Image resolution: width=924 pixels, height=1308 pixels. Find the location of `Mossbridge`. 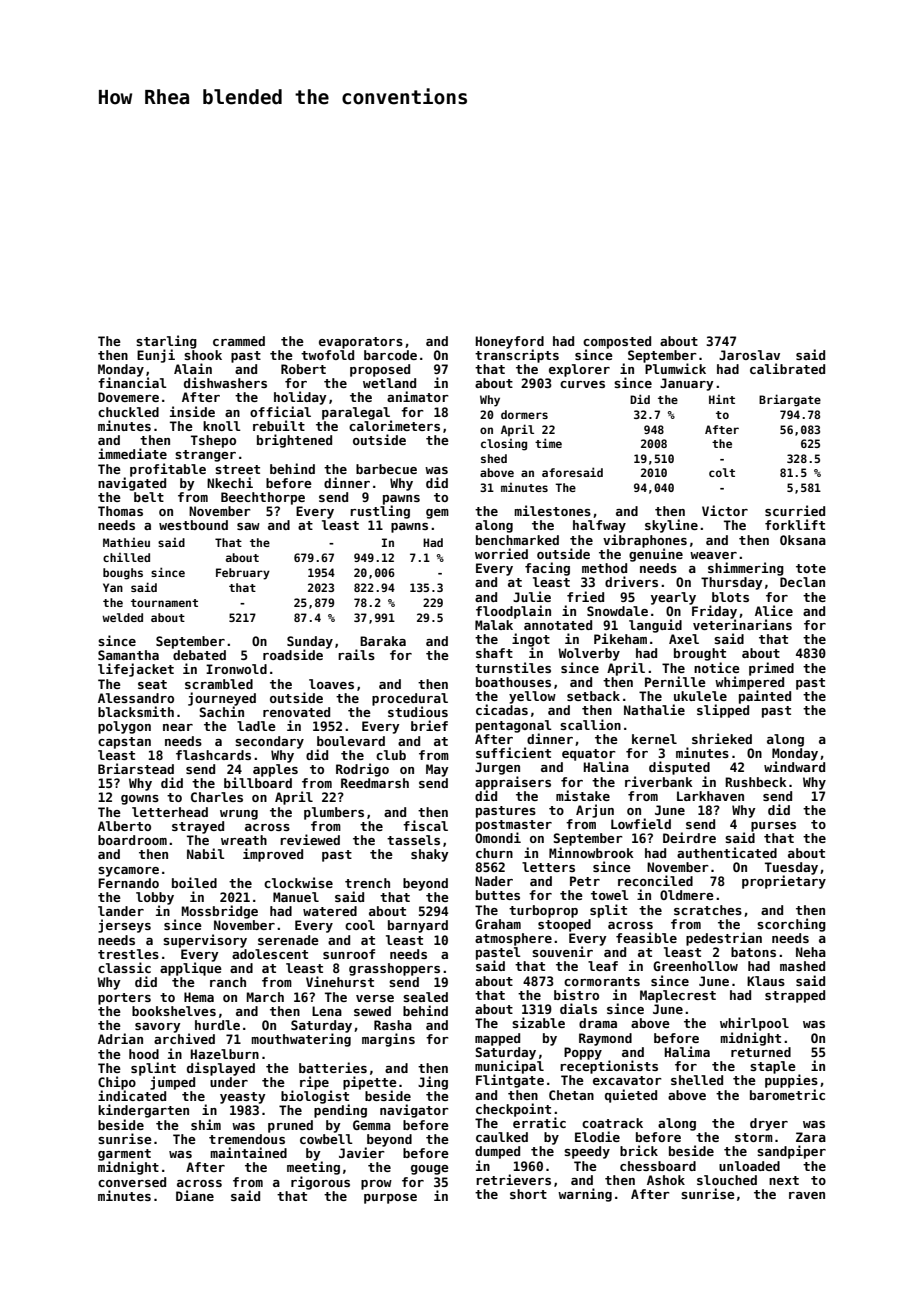

Mossbridge is located at coordinates (220, 912).
